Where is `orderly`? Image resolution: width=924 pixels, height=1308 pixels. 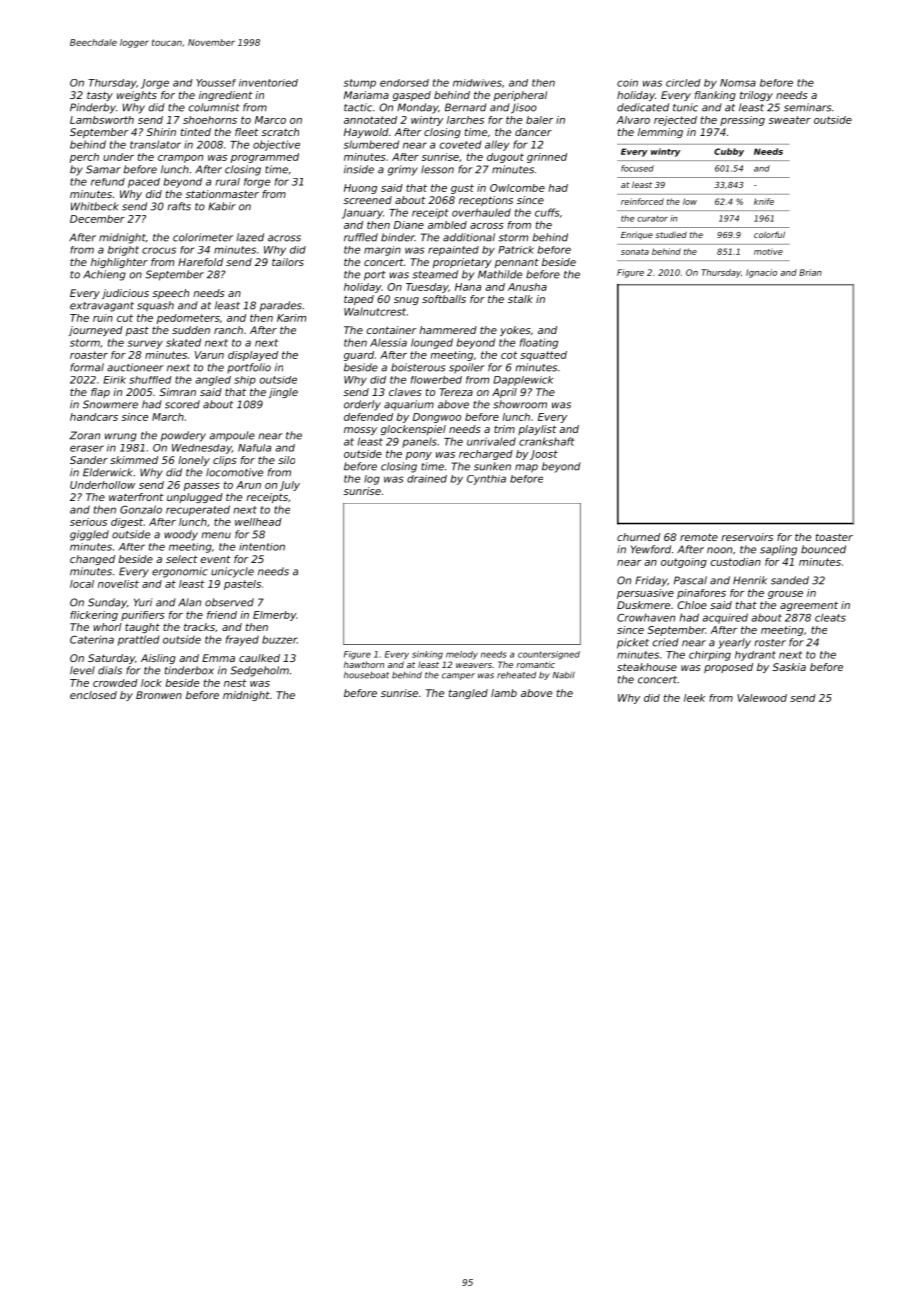
orderly is located at coordinates (362, 405).
